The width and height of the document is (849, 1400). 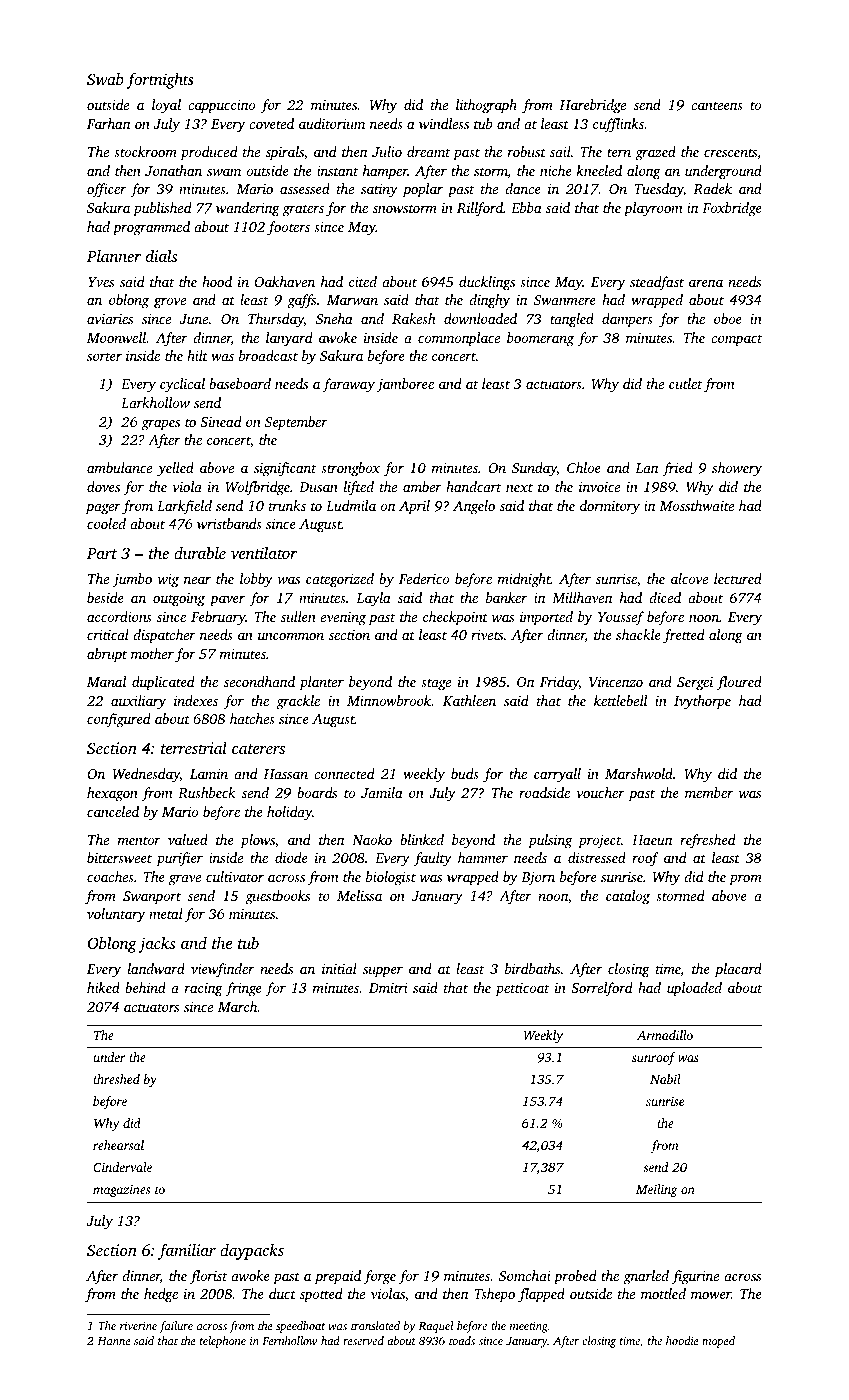 I want to click on Marshwold, so click(x=639, y=773).
